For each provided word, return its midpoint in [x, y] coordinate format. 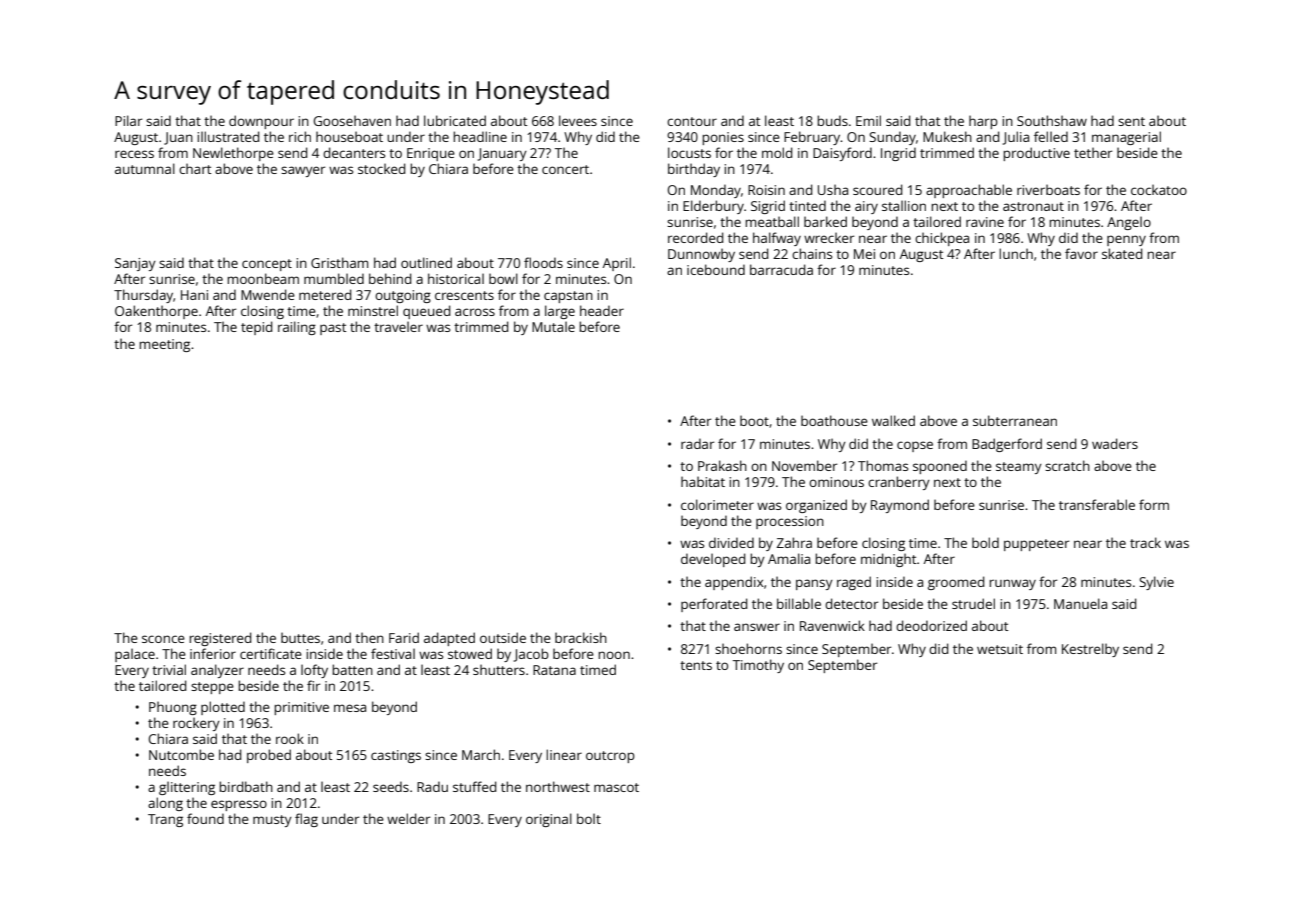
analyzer [217, 671]
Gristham [339, 262]
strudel [973, 603]
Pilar [128, 120]
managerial [1126, 138]
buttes [300, 637]
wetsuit [1000, 649]
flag [306, 820]
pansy [814, 584]
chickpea [942, 239]
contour [692, 121]
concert [565, 169]
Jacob [531, 655]
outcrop [610, 757]
